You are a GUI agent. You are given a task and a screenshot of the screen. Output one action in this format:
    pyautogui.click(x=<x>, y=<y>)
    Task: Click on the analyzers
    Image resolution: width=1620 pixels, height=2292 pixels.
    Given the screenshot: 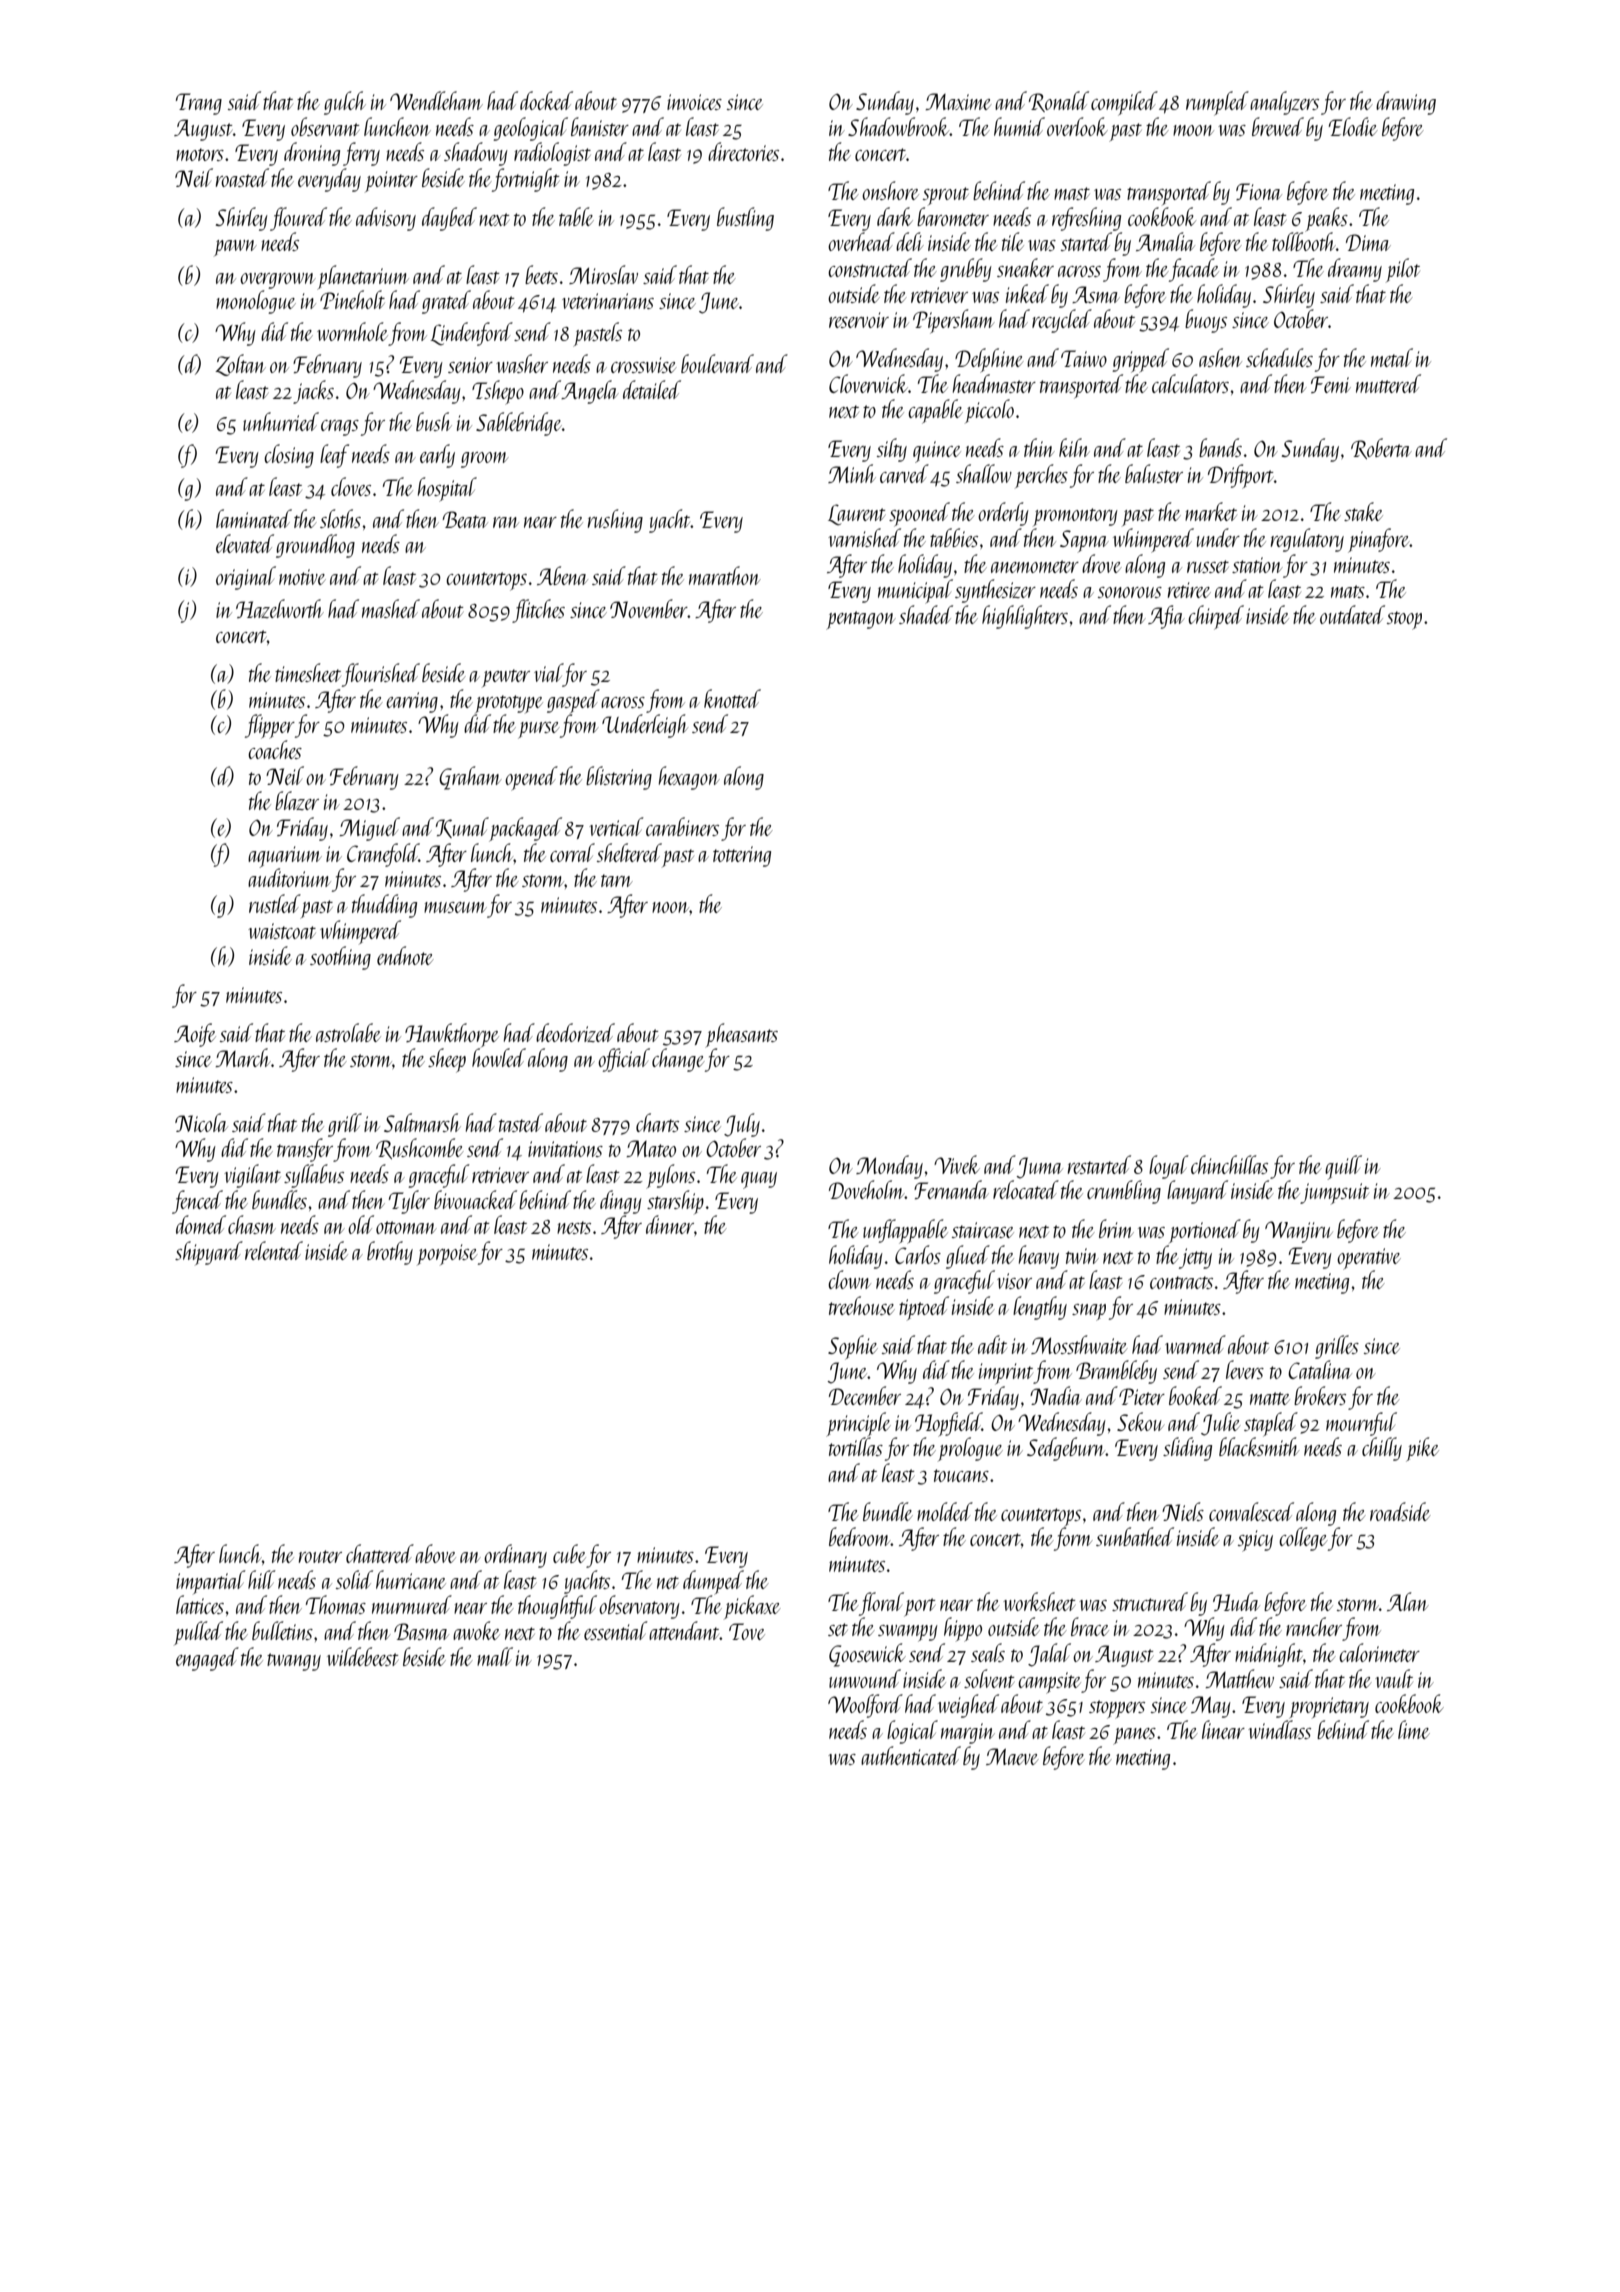 What is the action you would take?
    pyautogui.click(x=1284, y=103)
